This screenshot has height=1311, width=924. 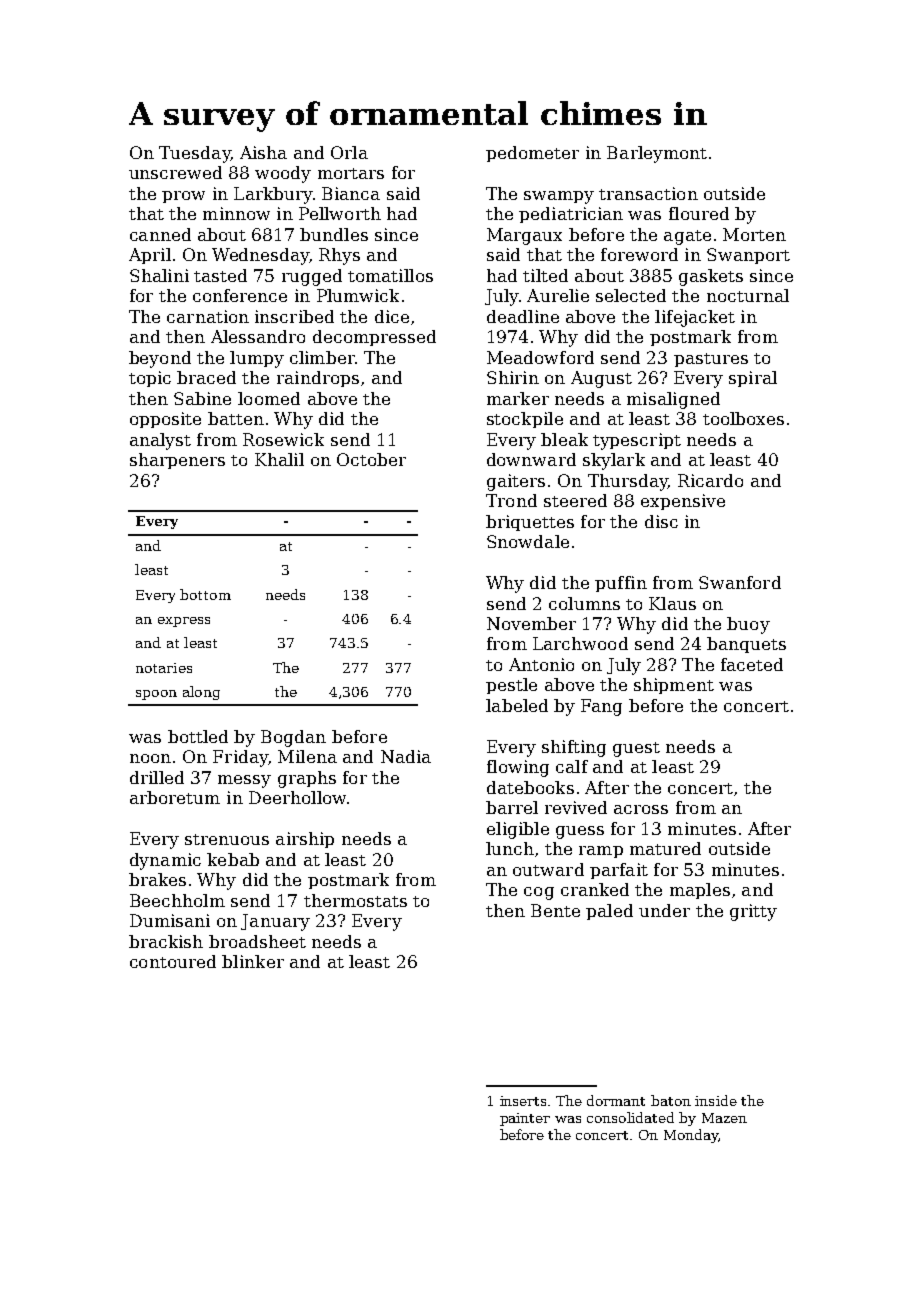 What do you see at coordinates (636, 749) in the screenshot?
I see `guest` at bounding box center [636, 749].
